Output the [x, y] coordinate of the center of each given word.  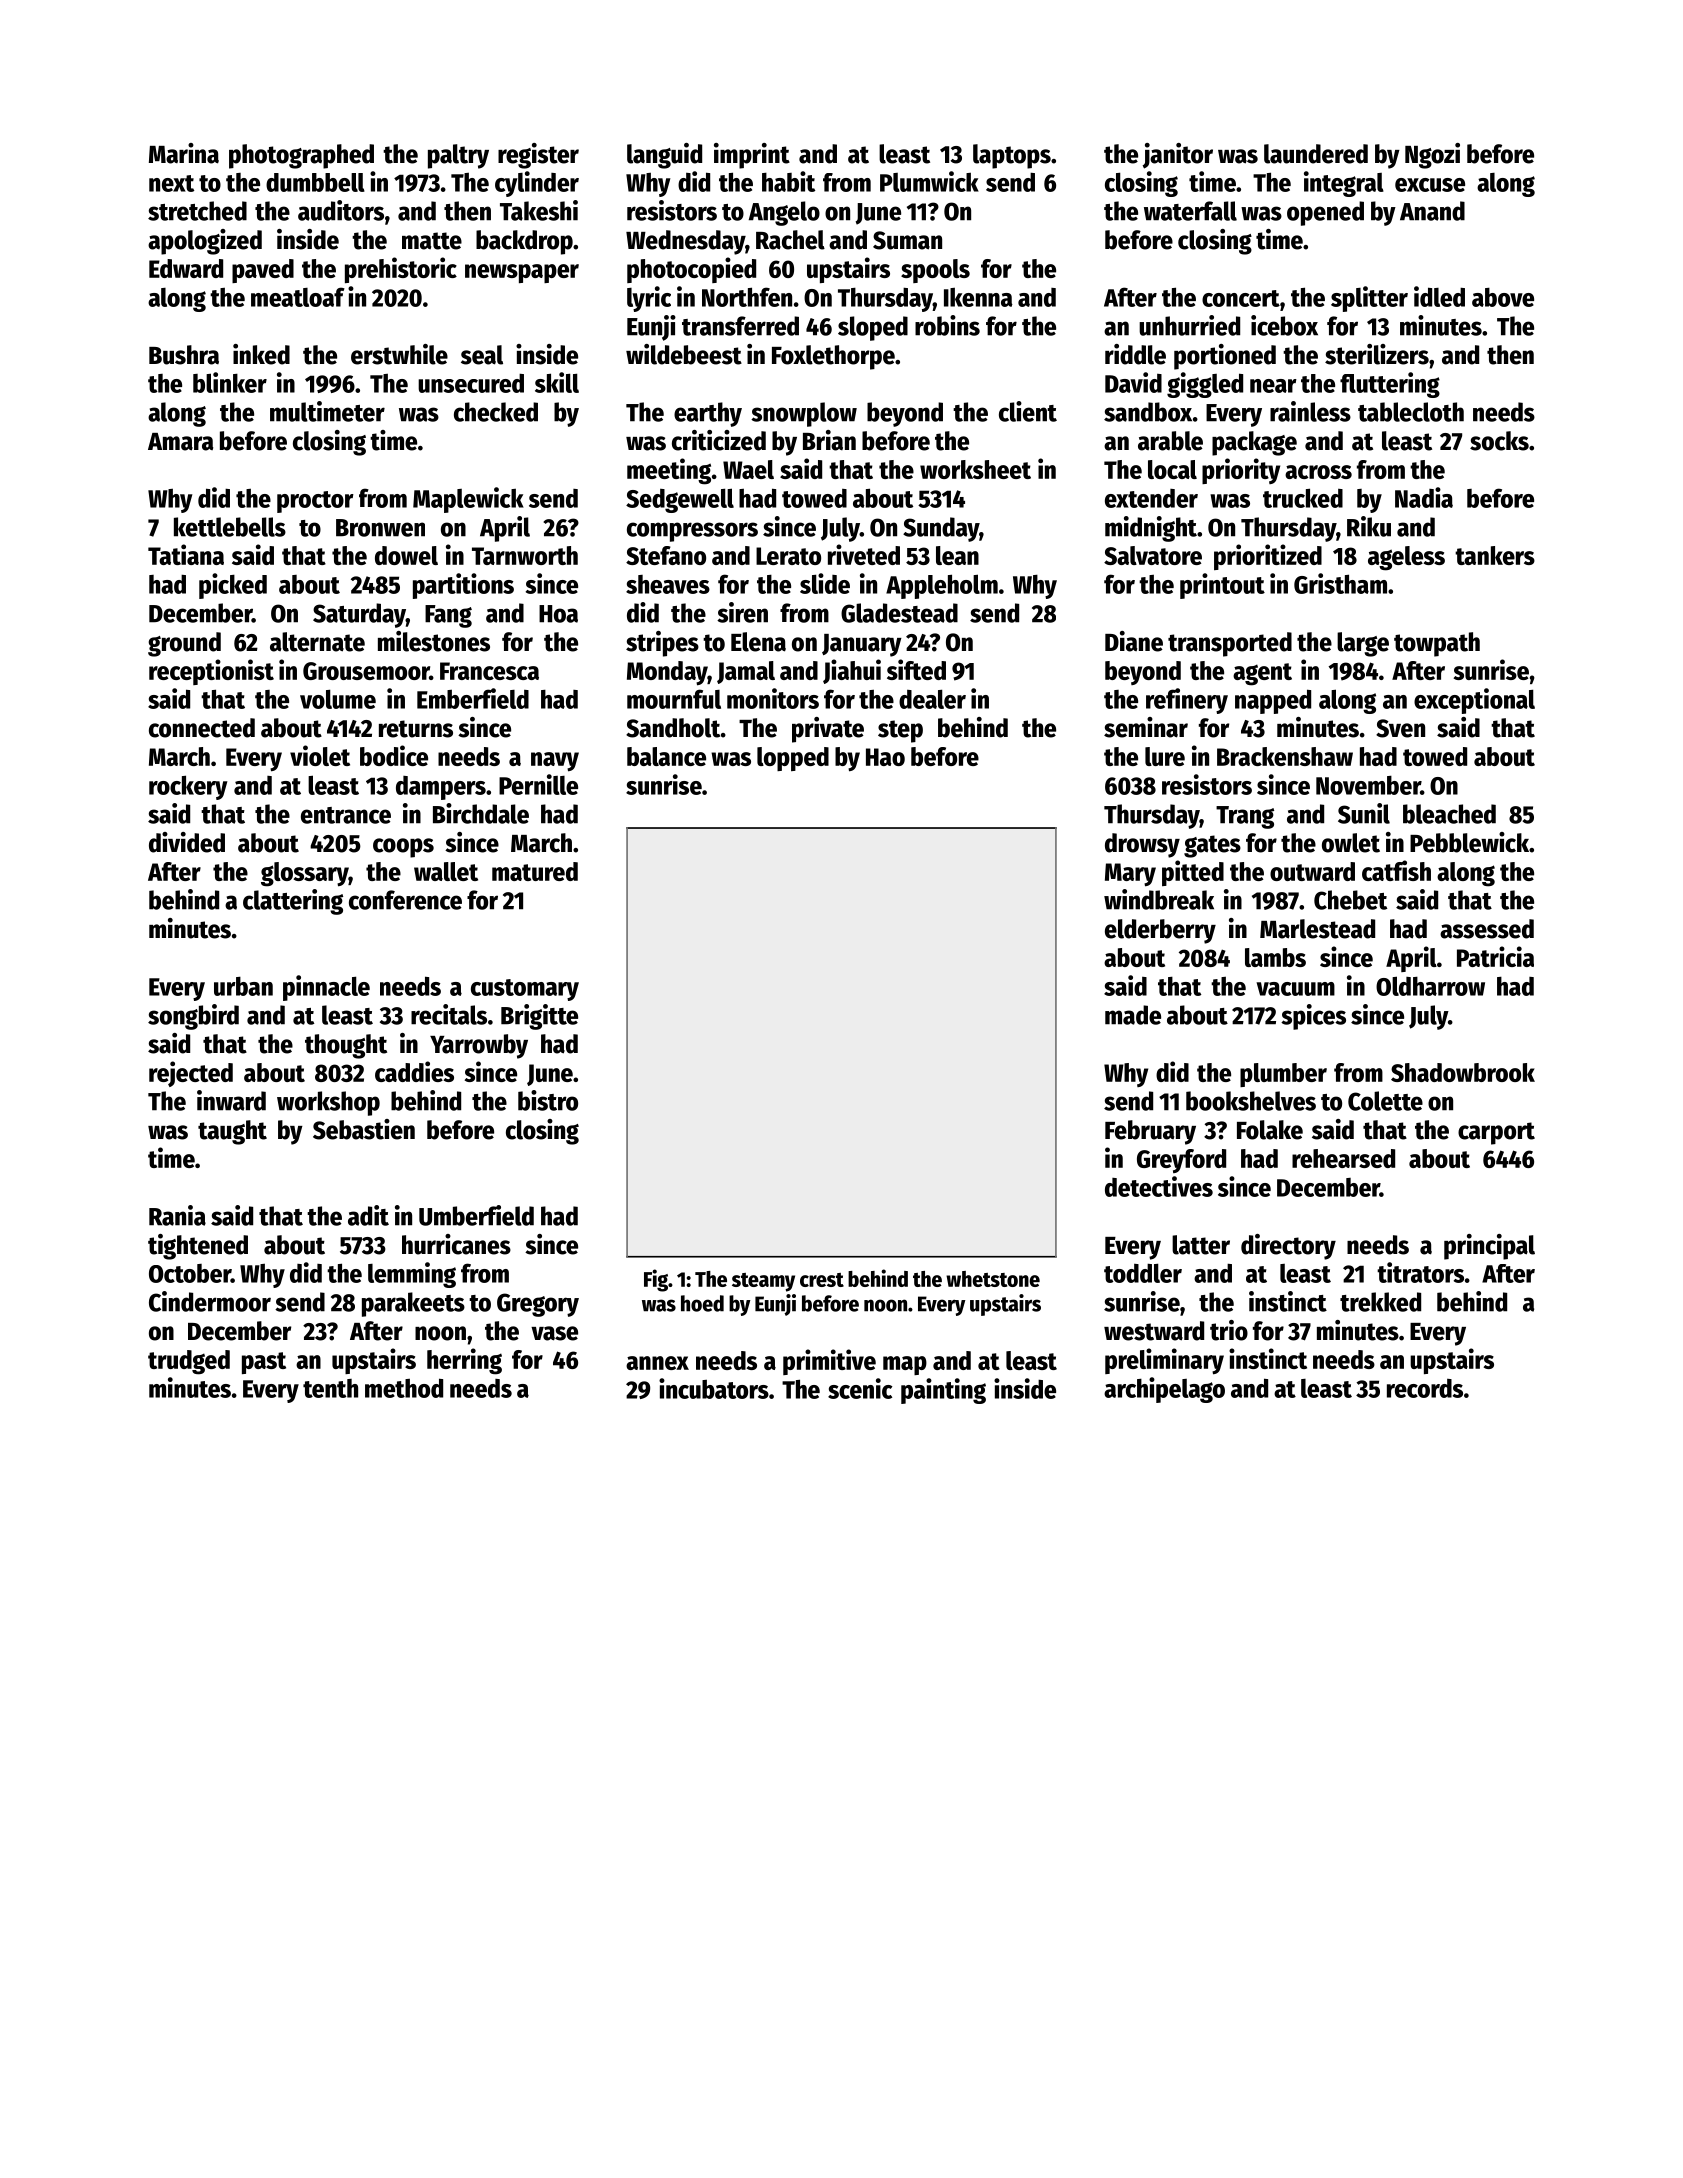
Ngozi [1432, 156]
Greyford [1181, 1161]
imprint [752, 156]
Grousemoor [366, 671]
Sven [1400, 728]
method [404, 1388]
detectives [1159, 1186]
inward [231, 1100]
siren [742, 612]
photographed [301, 156]
